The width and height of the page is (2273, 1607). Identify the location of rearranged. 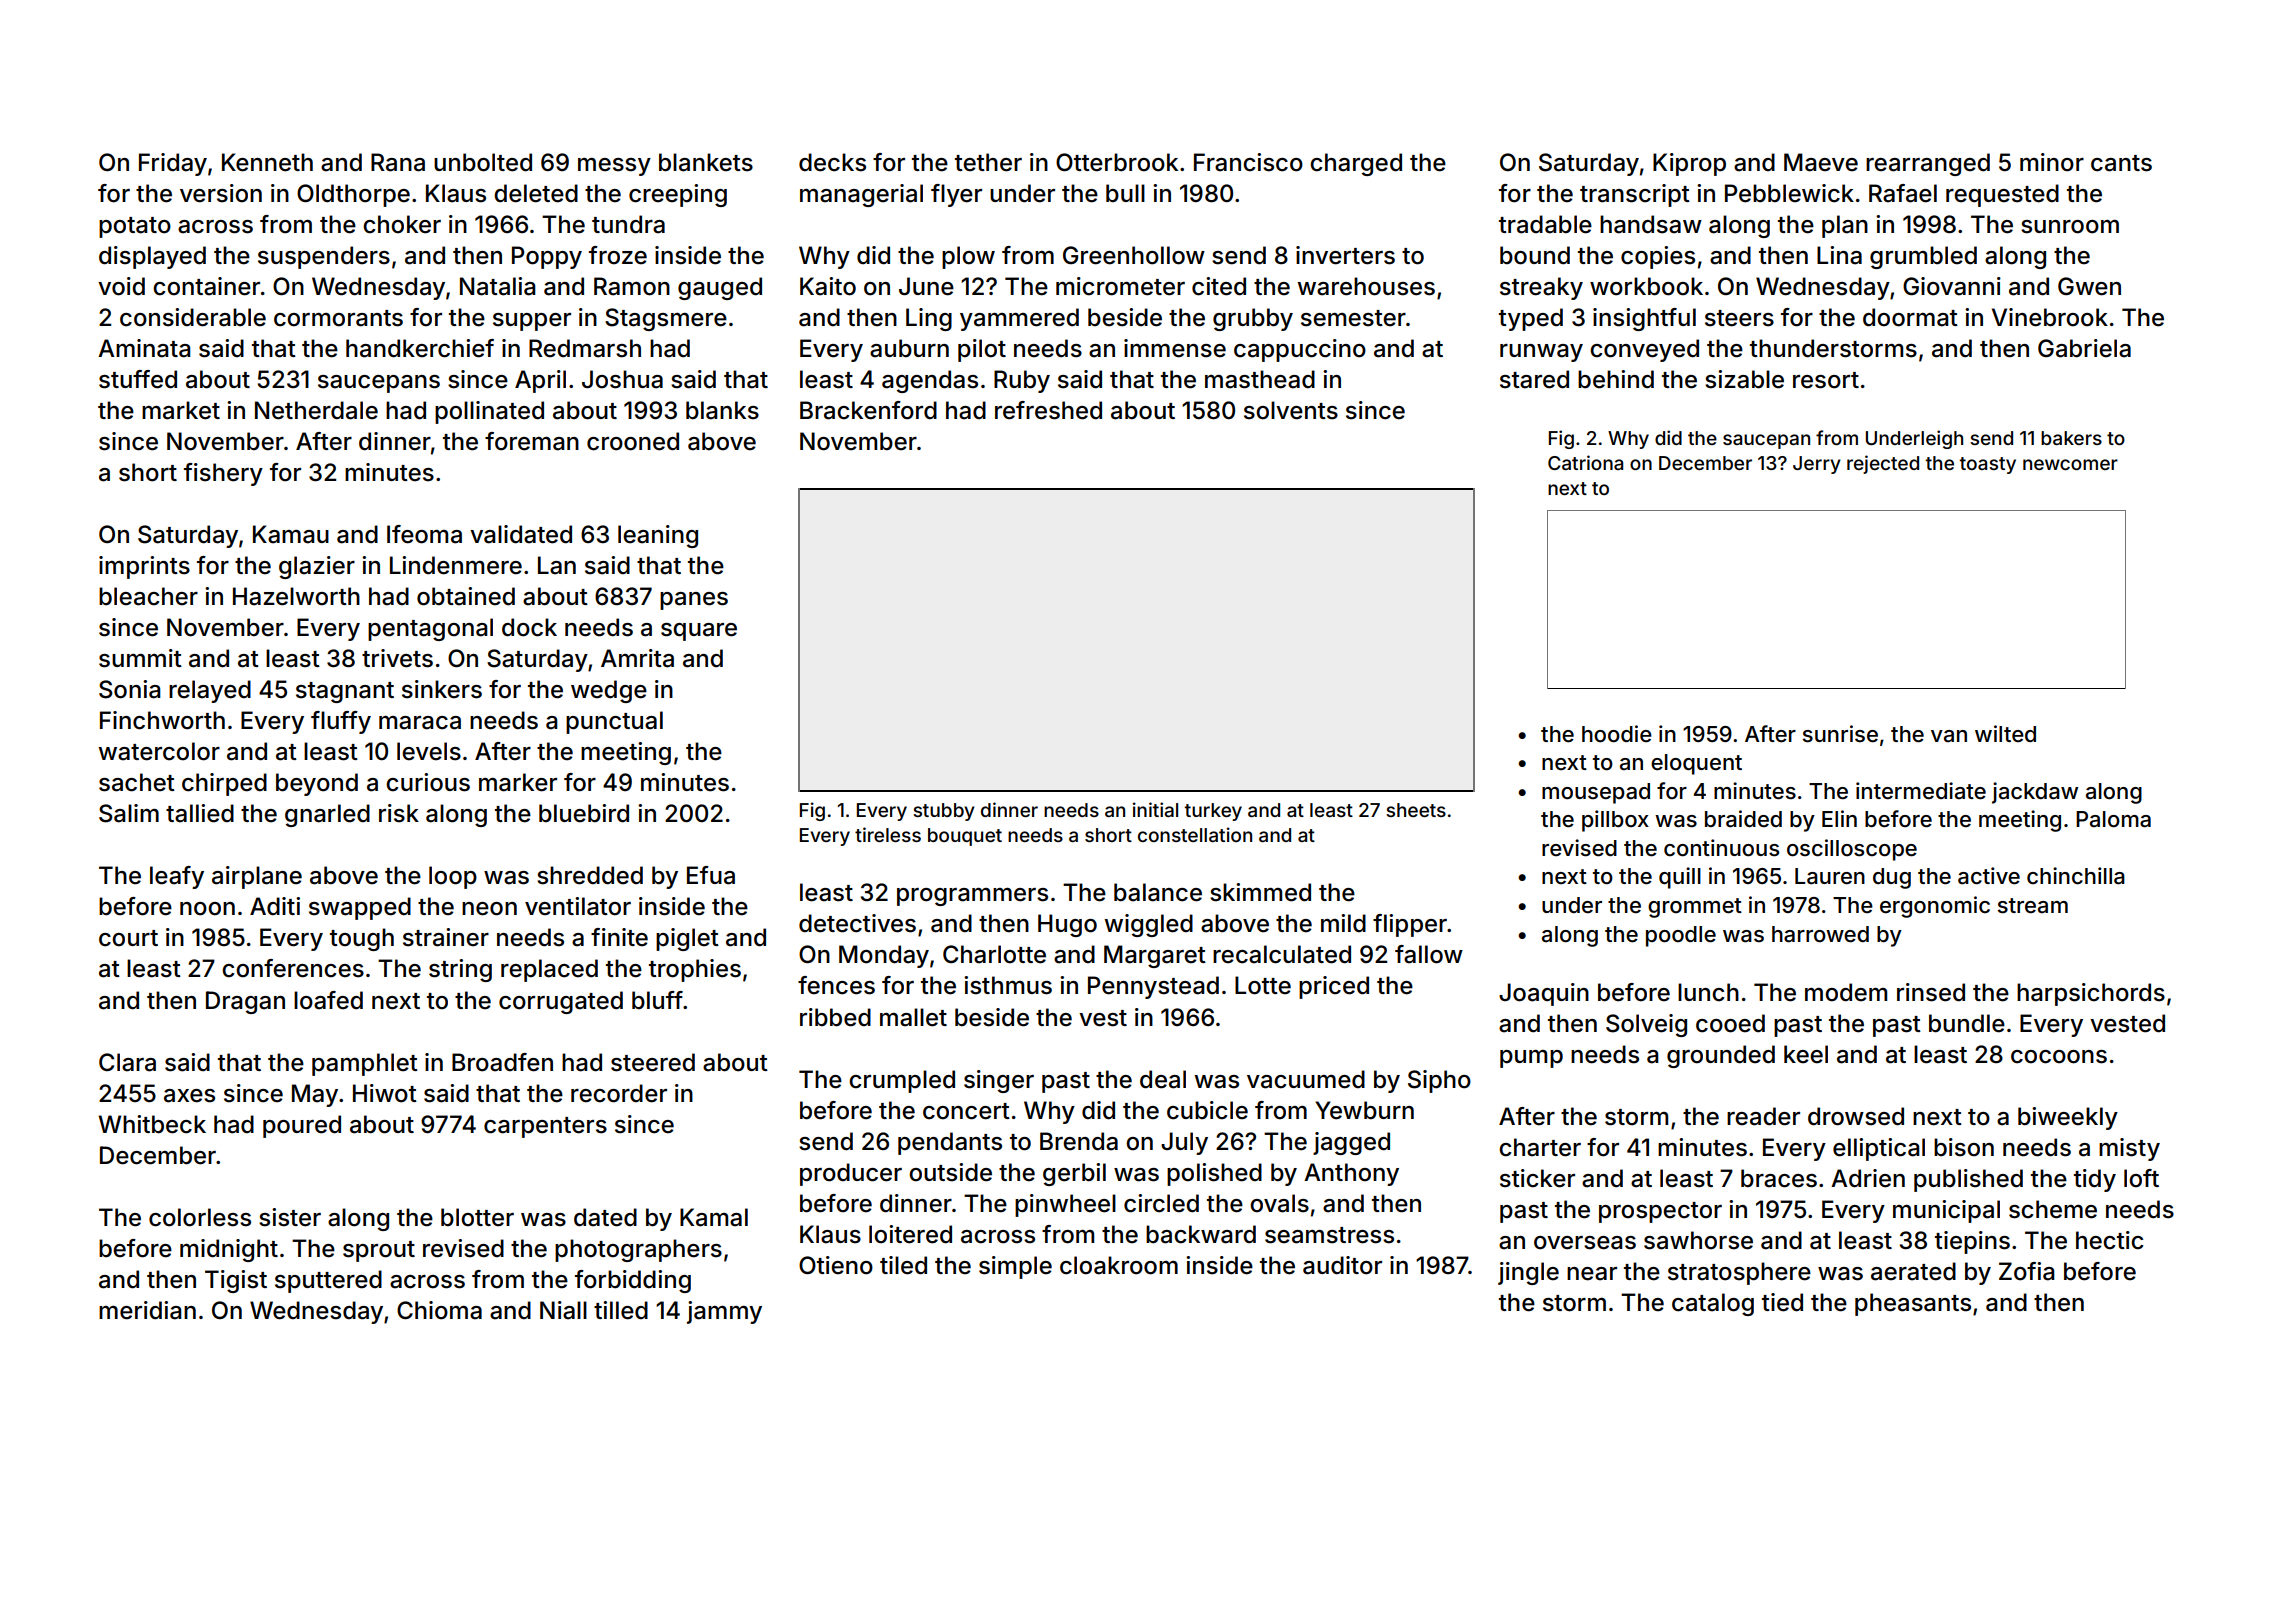
(1928, 164).
